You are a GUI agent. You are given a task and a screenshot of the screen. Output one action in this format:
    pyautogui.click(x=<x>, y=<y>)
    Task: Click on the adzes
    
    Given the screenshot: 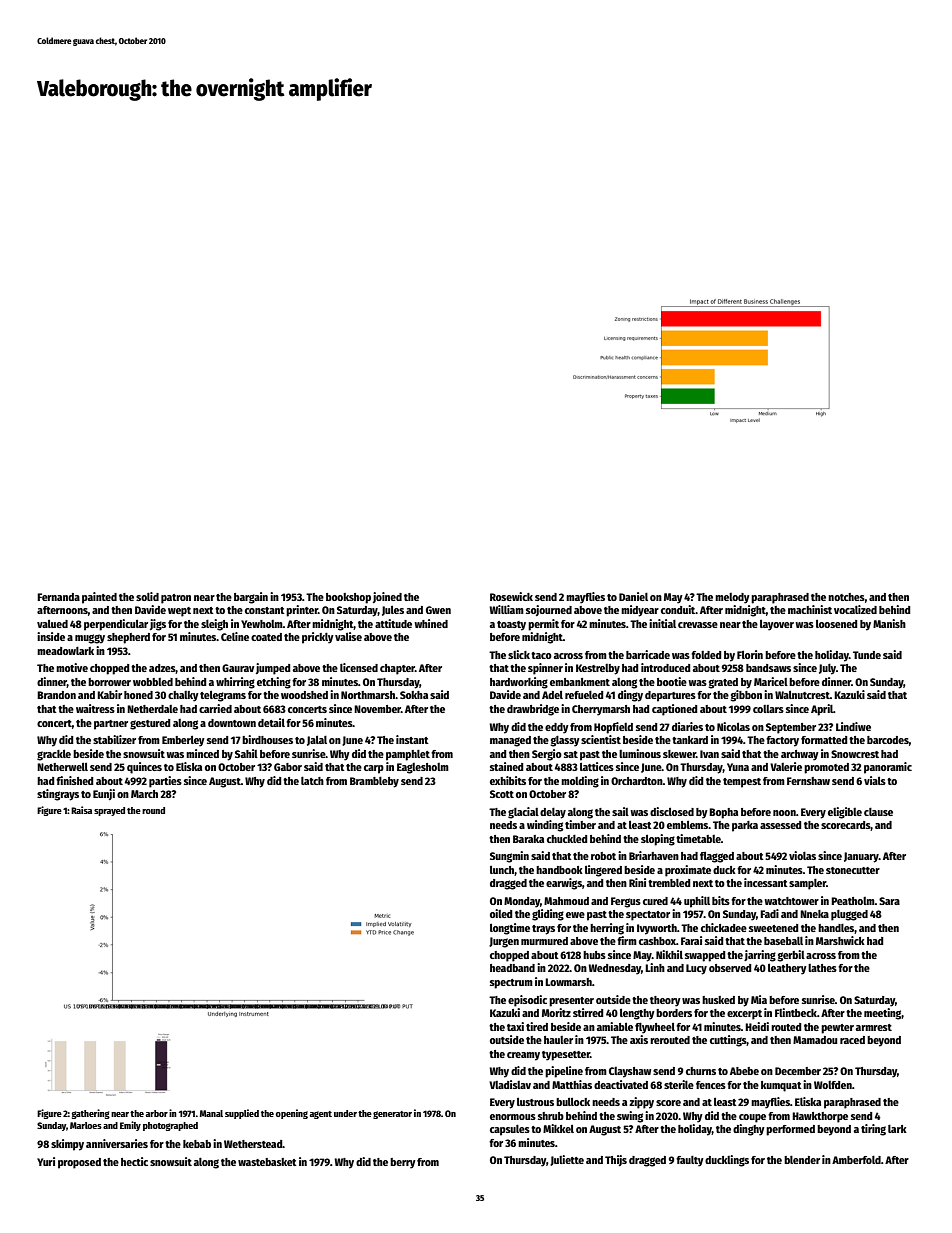 What is the action you would take?
    pyautogui.click(x=162, y=669)
